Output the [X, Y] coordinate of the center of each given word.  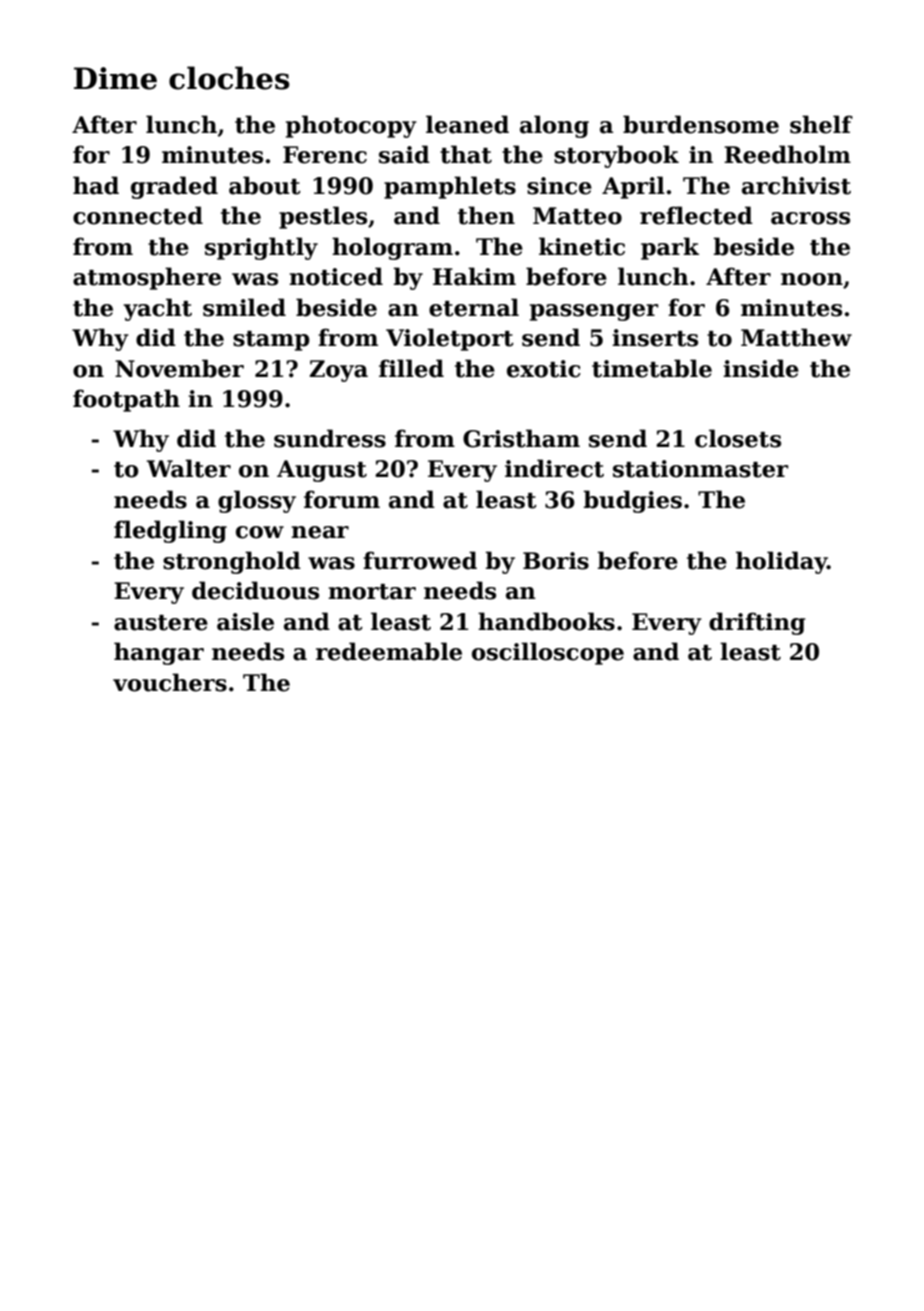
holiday [781, 562]
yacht [157, 309]
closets [738, 438]
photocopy [351, 126]
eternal [474, 307]
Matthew [796, 337]
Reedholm [787, 154]
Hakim [474, 276]
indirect [554, 468]
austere [161, 623]
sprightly [261, 248]
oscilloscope [548, 653]
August [322, 471]
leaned [467, 124]
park [670, 248]
